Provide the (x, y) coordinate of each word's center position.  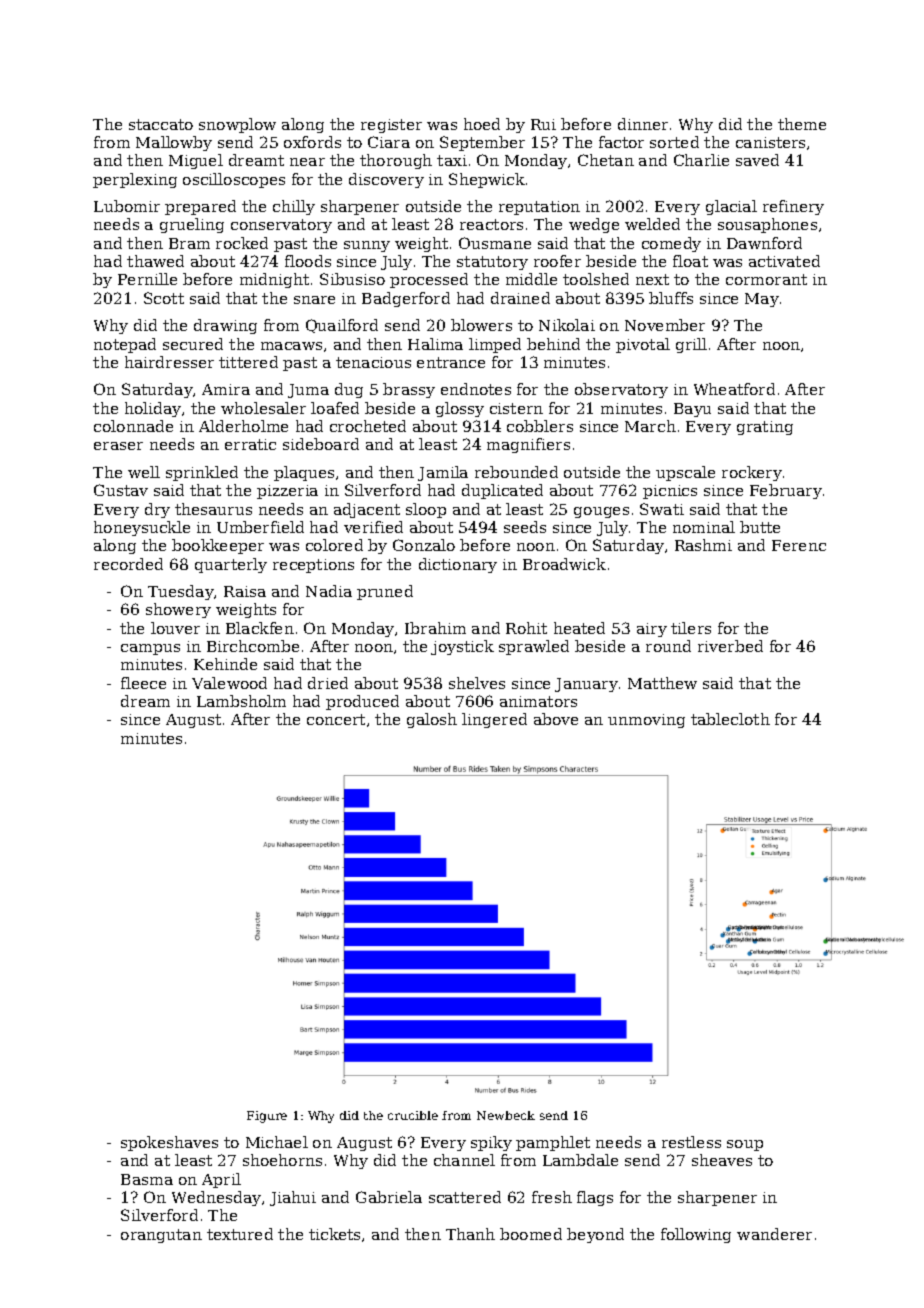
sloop (426, 510)
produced (362, 702)
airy (652, 630)
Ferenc (799, 545)
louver (175, 628)
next (652, 279)
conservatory (281, 226)
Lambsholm (241, 701)
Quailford (342, 326)
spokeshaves (169, 1143)
